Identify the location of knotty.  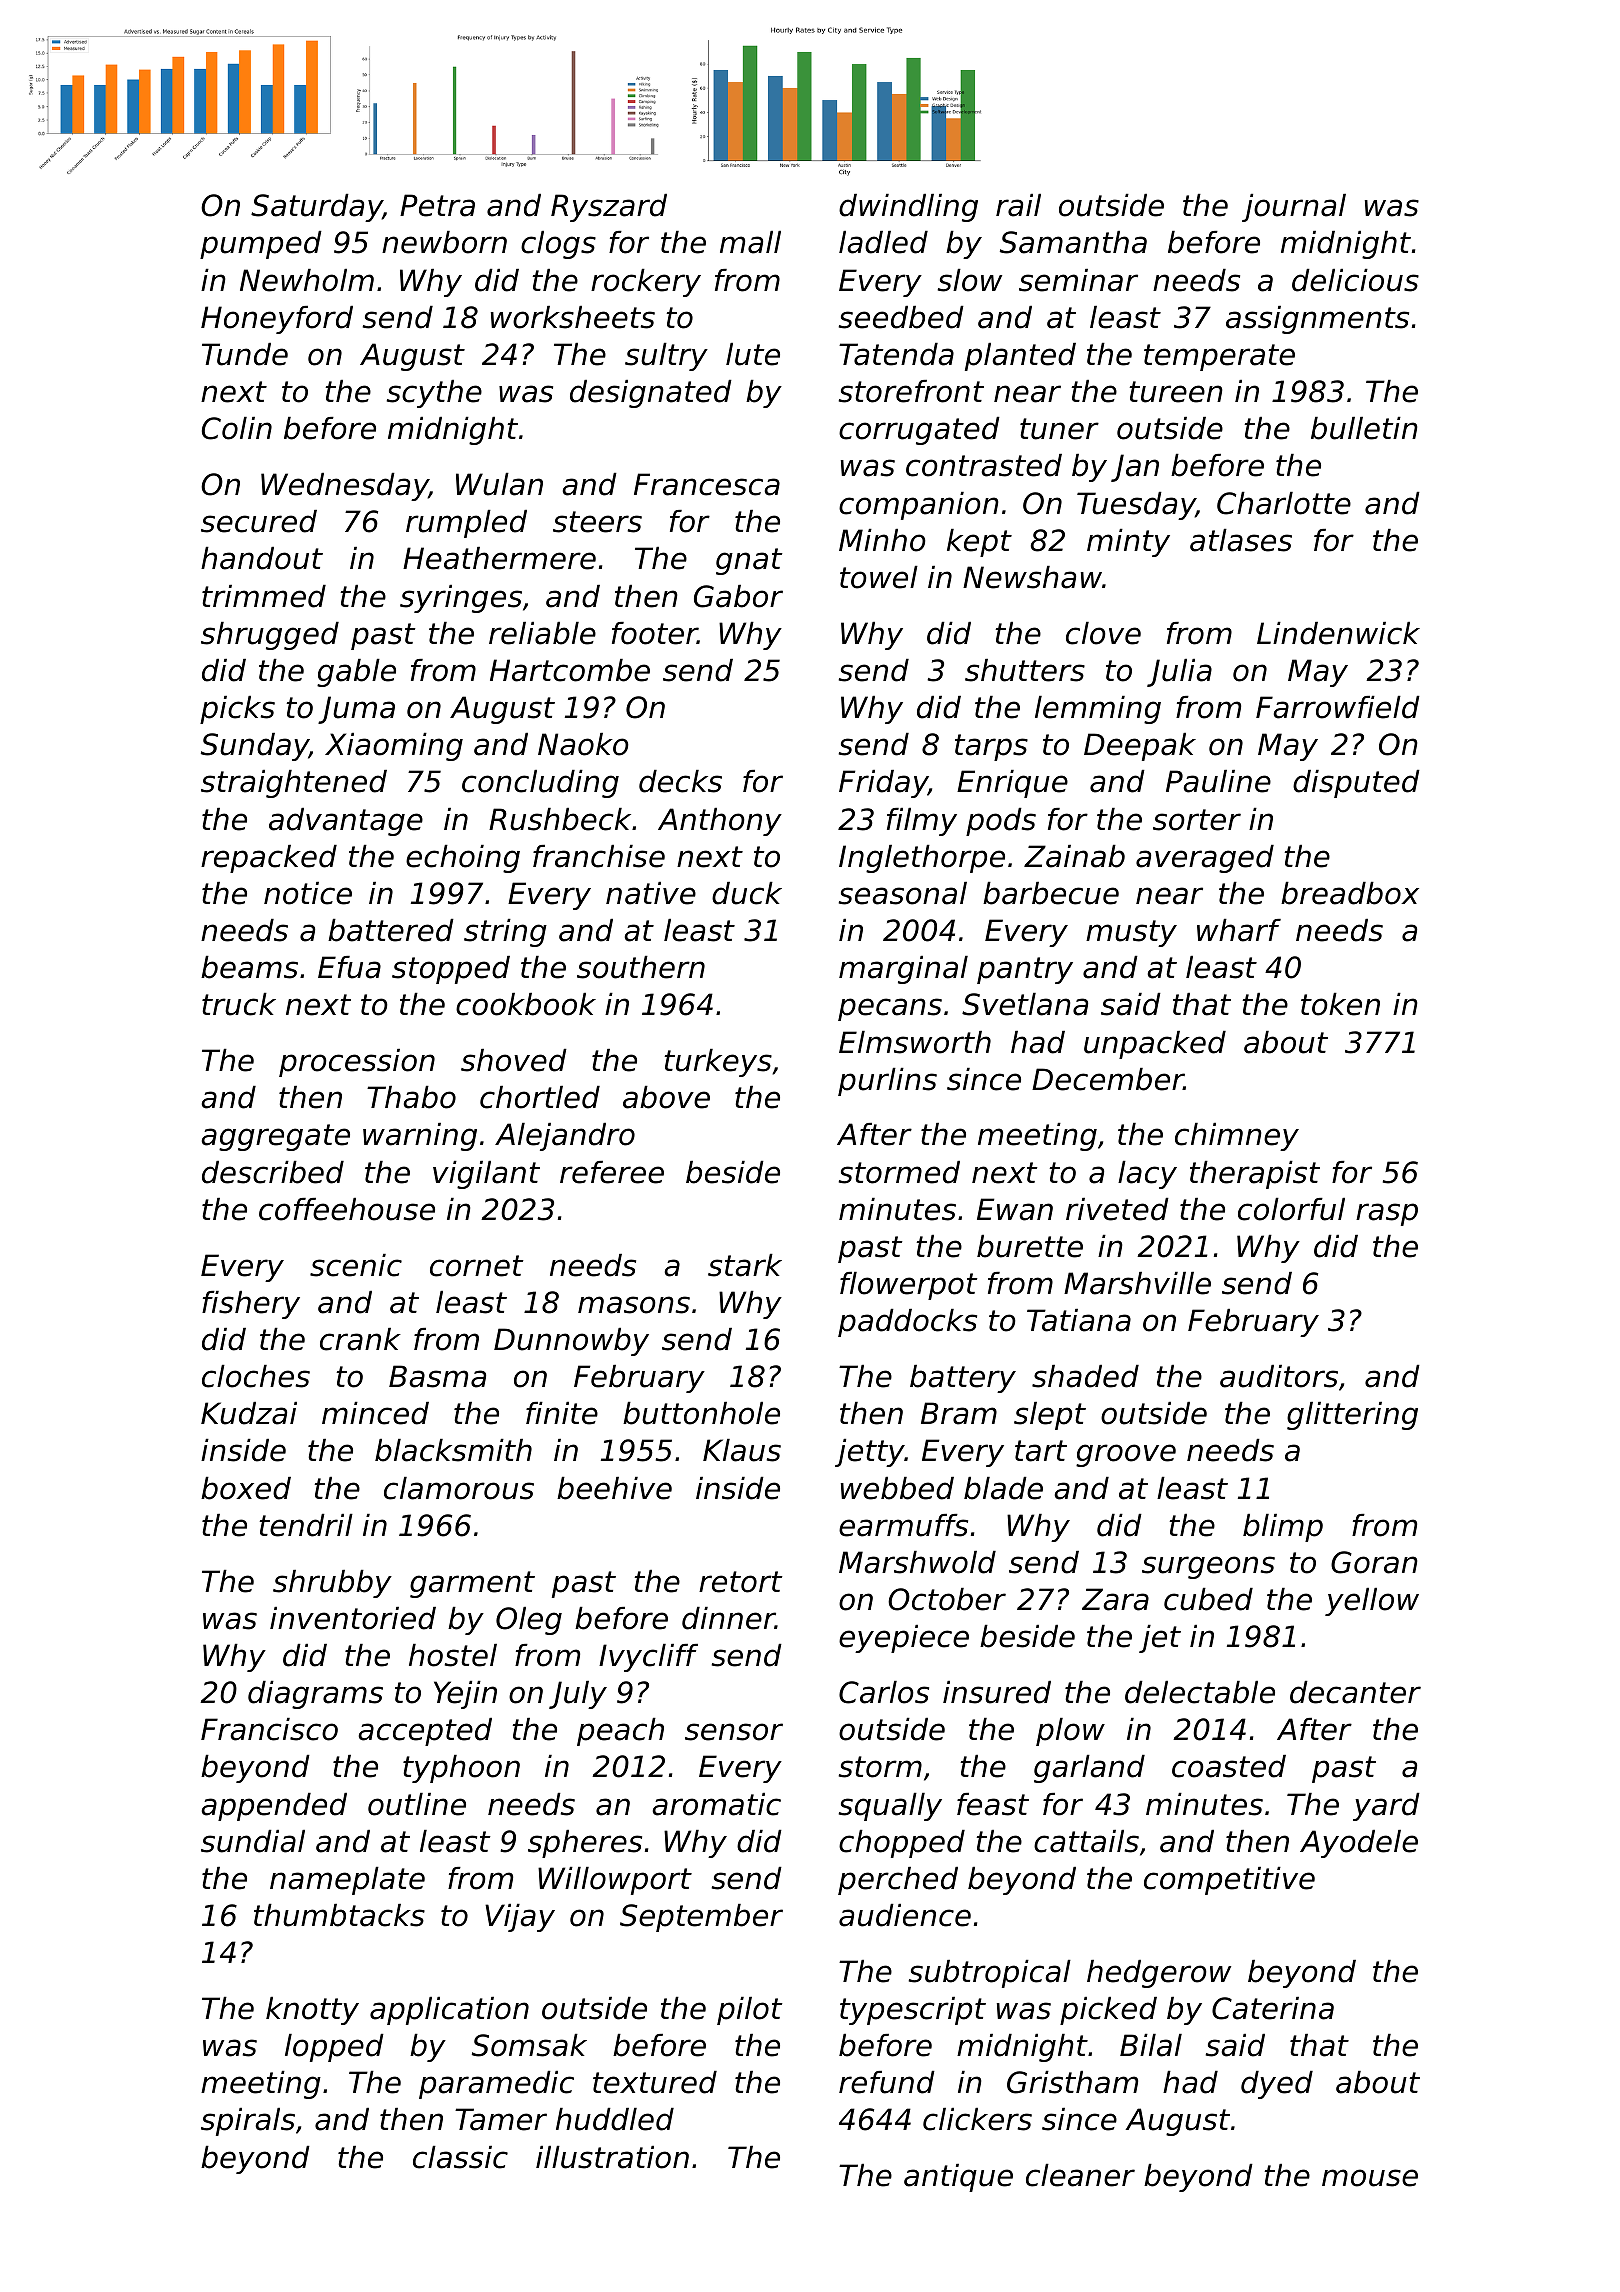
(312, 2011).
